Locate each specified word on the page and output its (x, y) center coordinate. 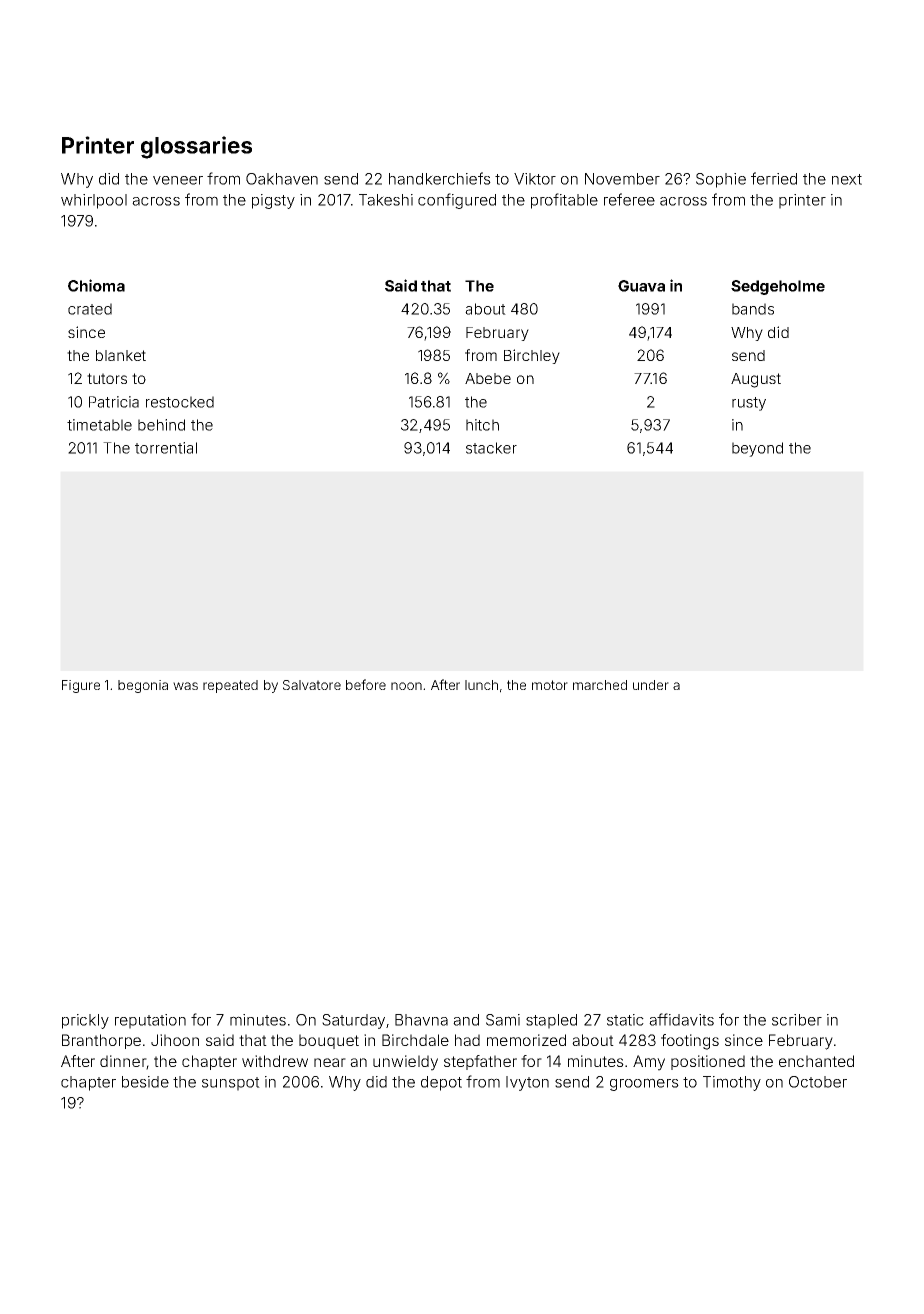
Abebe (488, 378)
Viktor (535, 179)
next (847, 179)
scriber (797, 1020)
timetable (99, 425)
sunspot (231, 1084)
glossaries (196, 147)
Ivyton (527, 1083)
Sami (503, 1020)
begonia (143, 686)
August (756, 380)
